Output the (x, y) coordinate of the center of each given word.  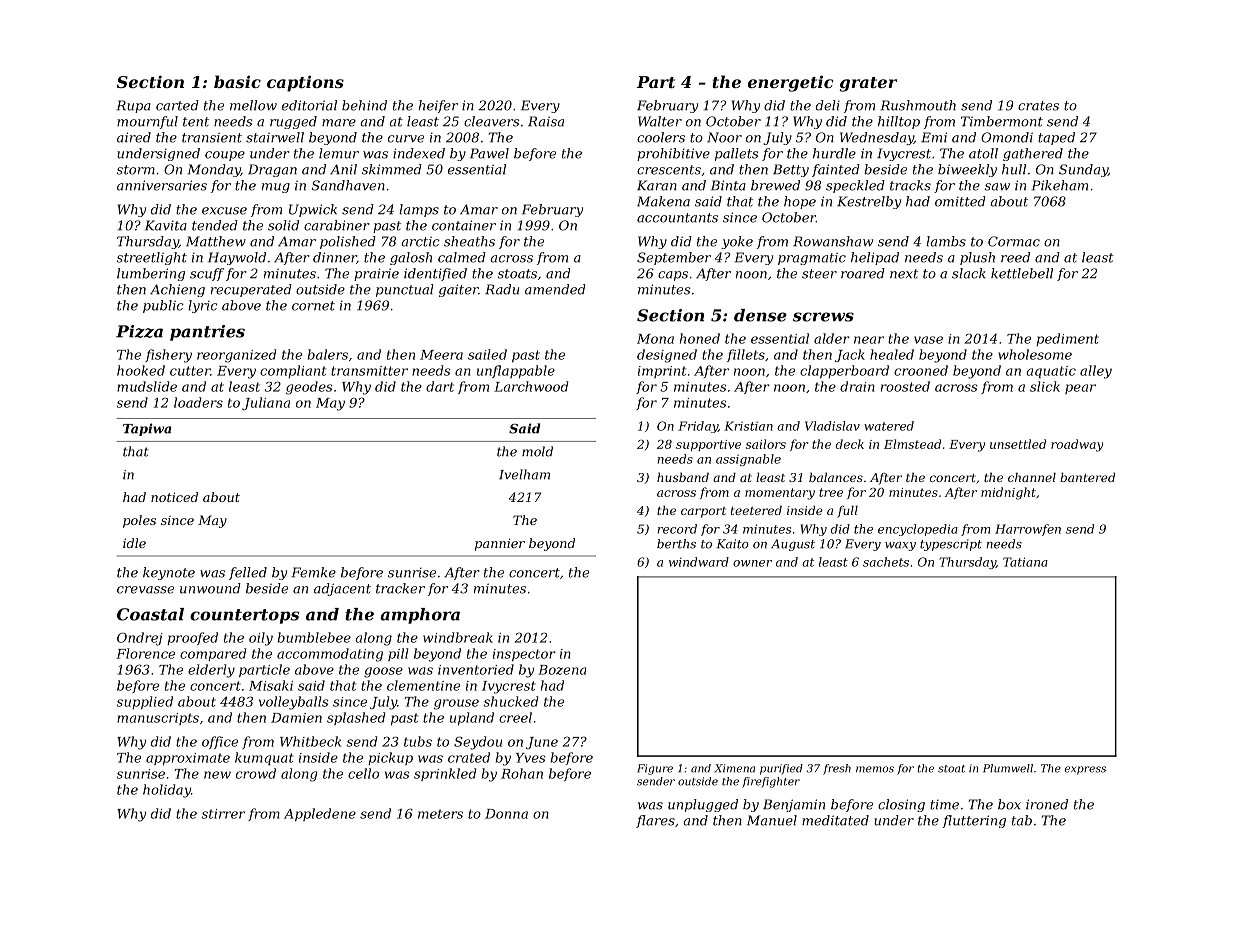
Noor (724, 137)
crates (1038, 106)
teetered (756, 510)
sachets (886, 562)
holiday (167, 791)
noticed (174, 497)
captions (305, 84)
